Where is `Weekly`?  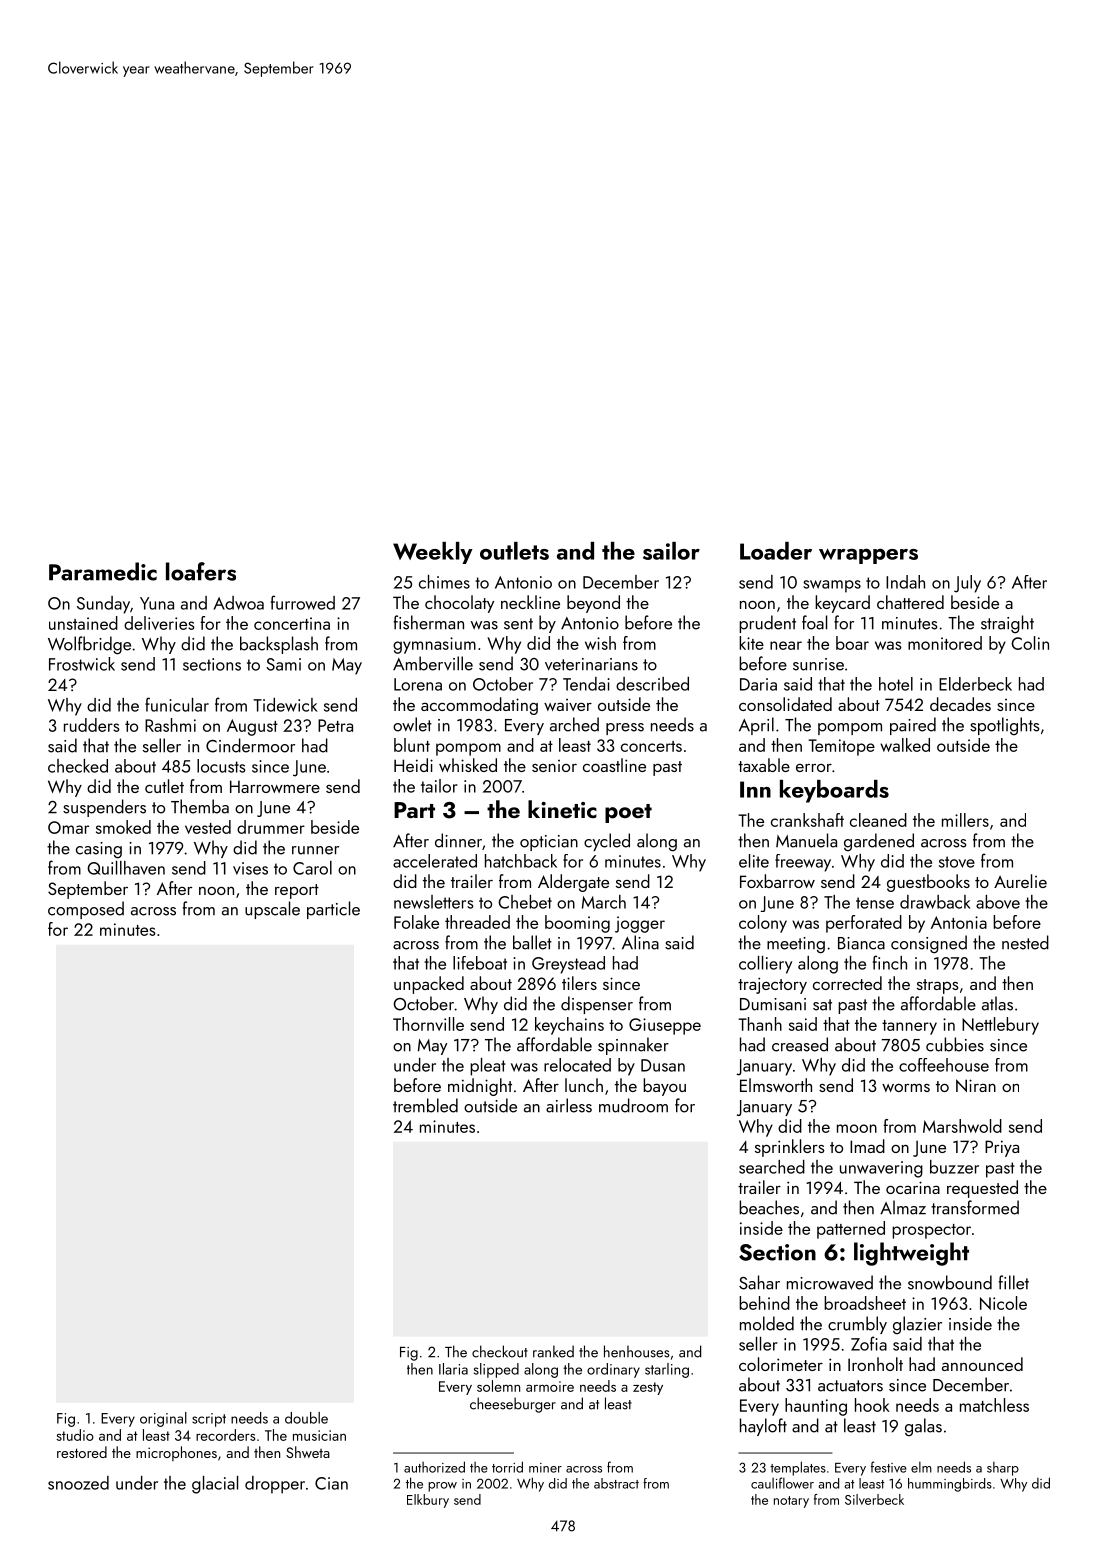
Weekly is located at coordinates (433, 553).
